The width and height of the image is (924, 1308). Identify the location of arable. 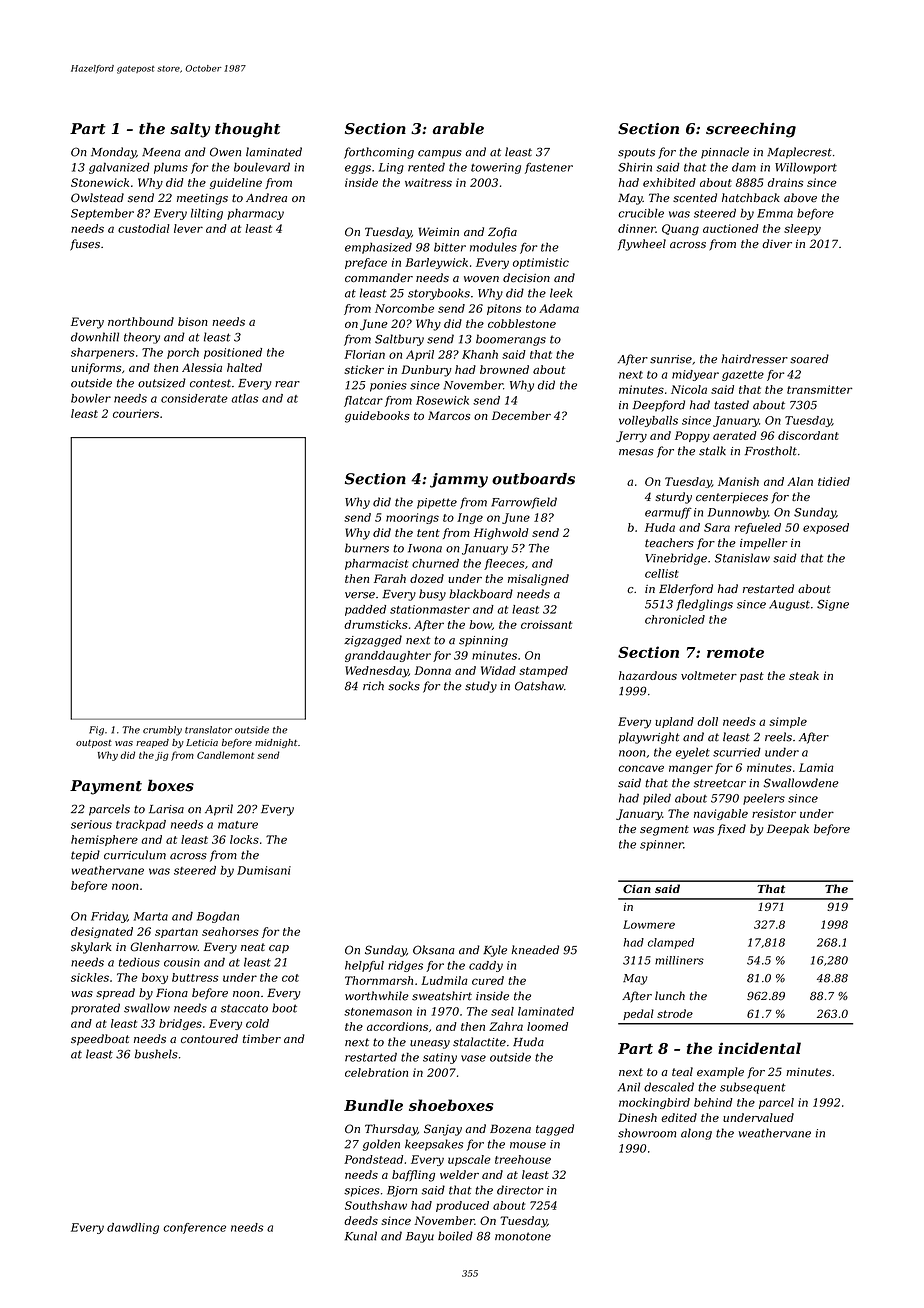
(458, 128).
